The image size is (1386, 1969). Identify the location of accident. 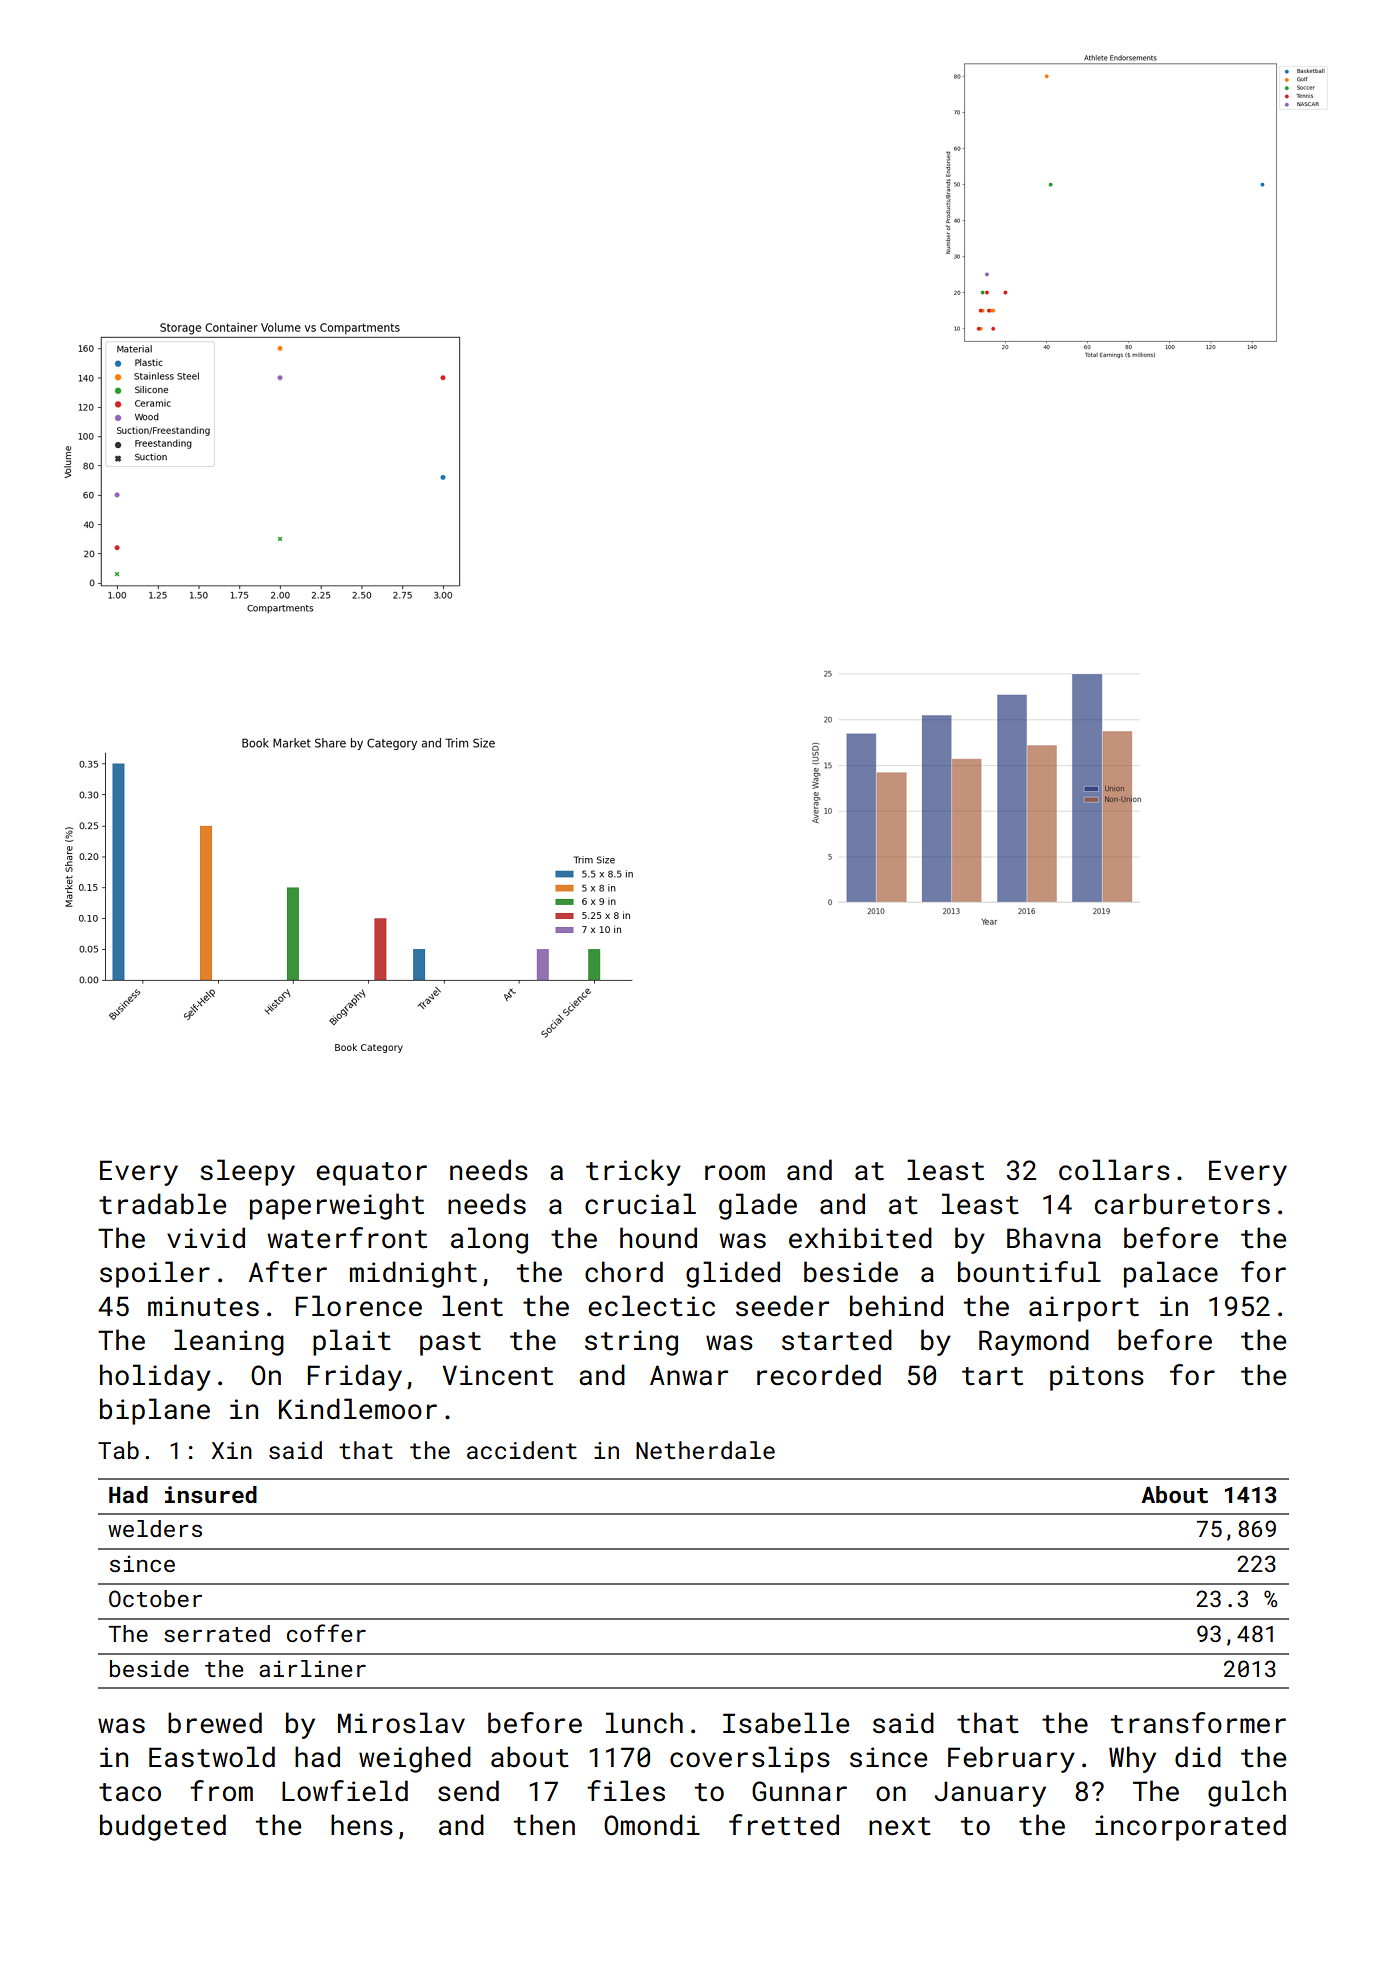
(522, 1450).
